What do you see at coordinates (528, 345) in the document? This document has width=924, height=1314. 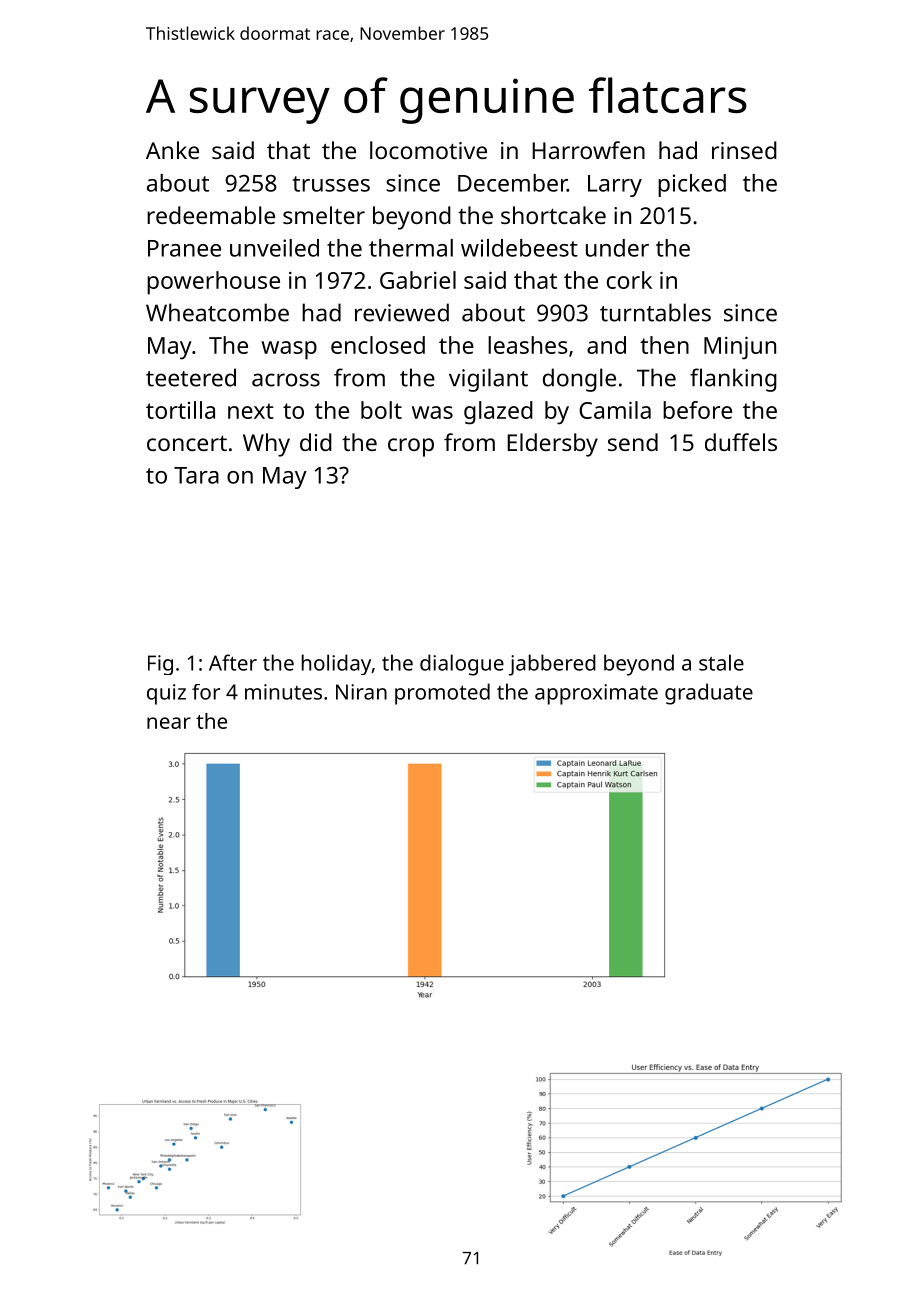 I see `leashes` at bounding box center [528, 345].
